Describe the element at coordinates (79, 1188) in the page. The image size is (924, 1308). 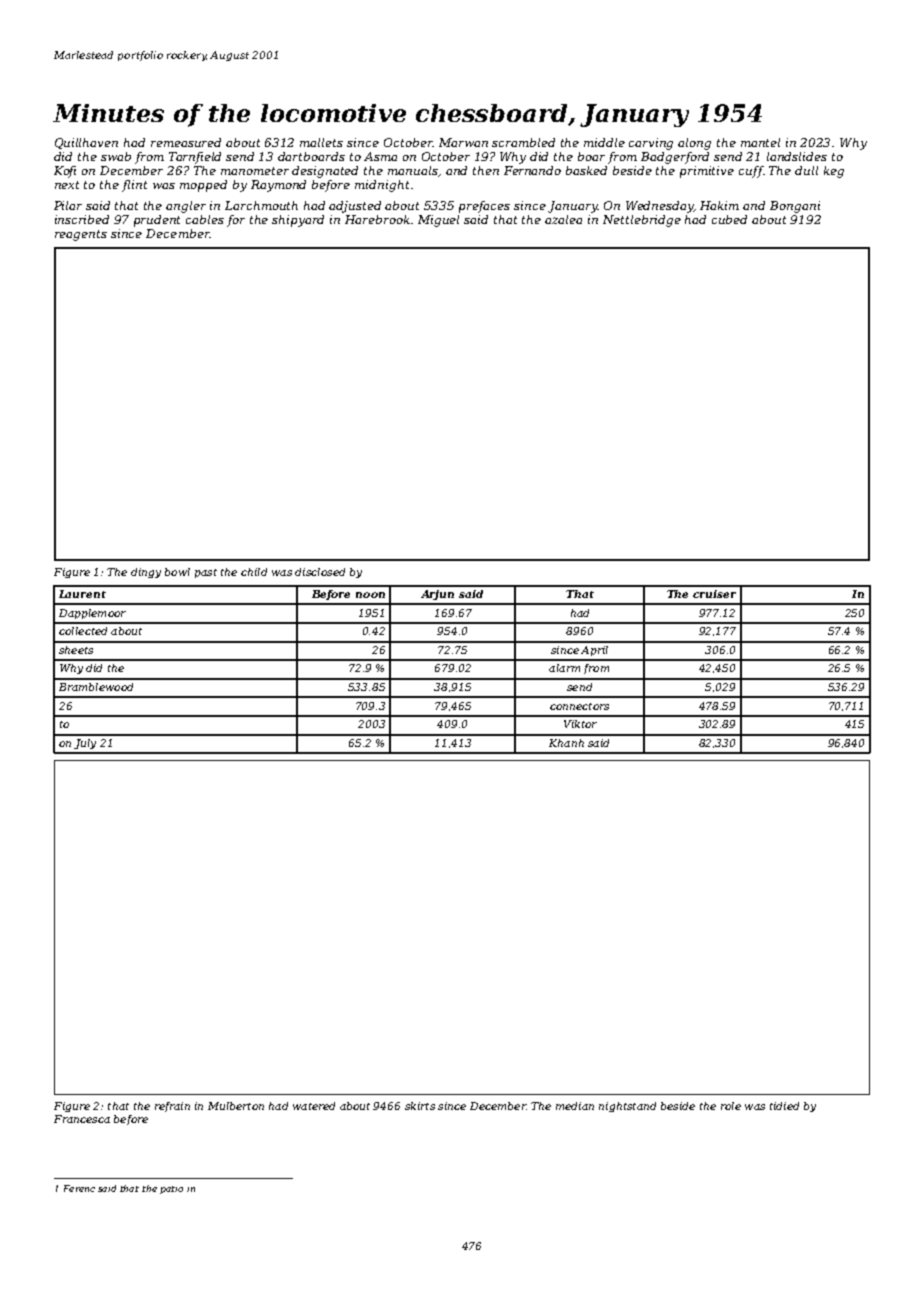
I see `Ferenc` at that location.
